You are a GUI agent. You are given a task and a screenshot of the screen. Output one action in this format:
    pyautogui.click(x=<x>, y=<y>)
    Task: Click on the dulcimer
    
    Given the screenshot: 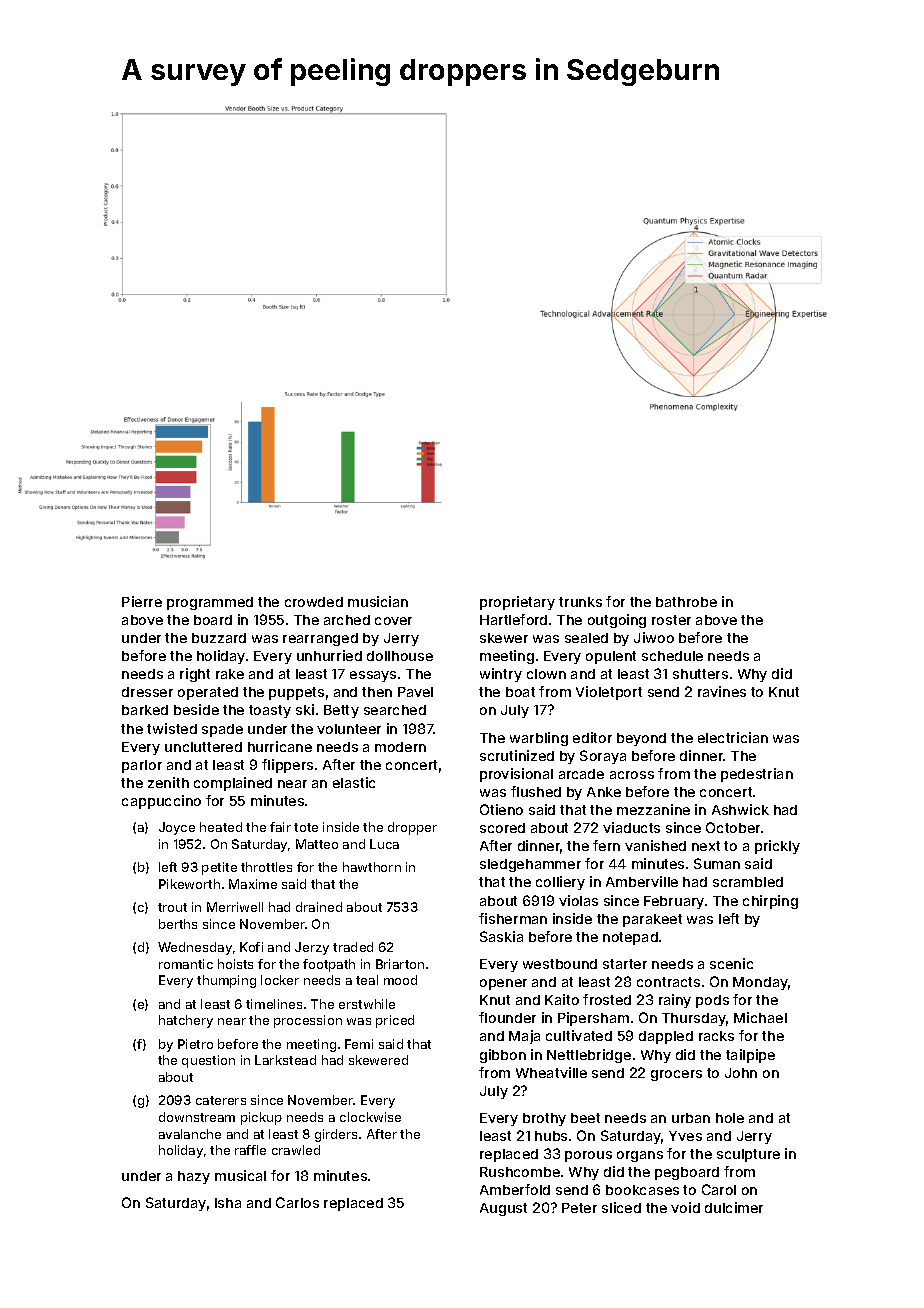 What is the action you would take?
    pyautogui.click(x=734, y=1207)
